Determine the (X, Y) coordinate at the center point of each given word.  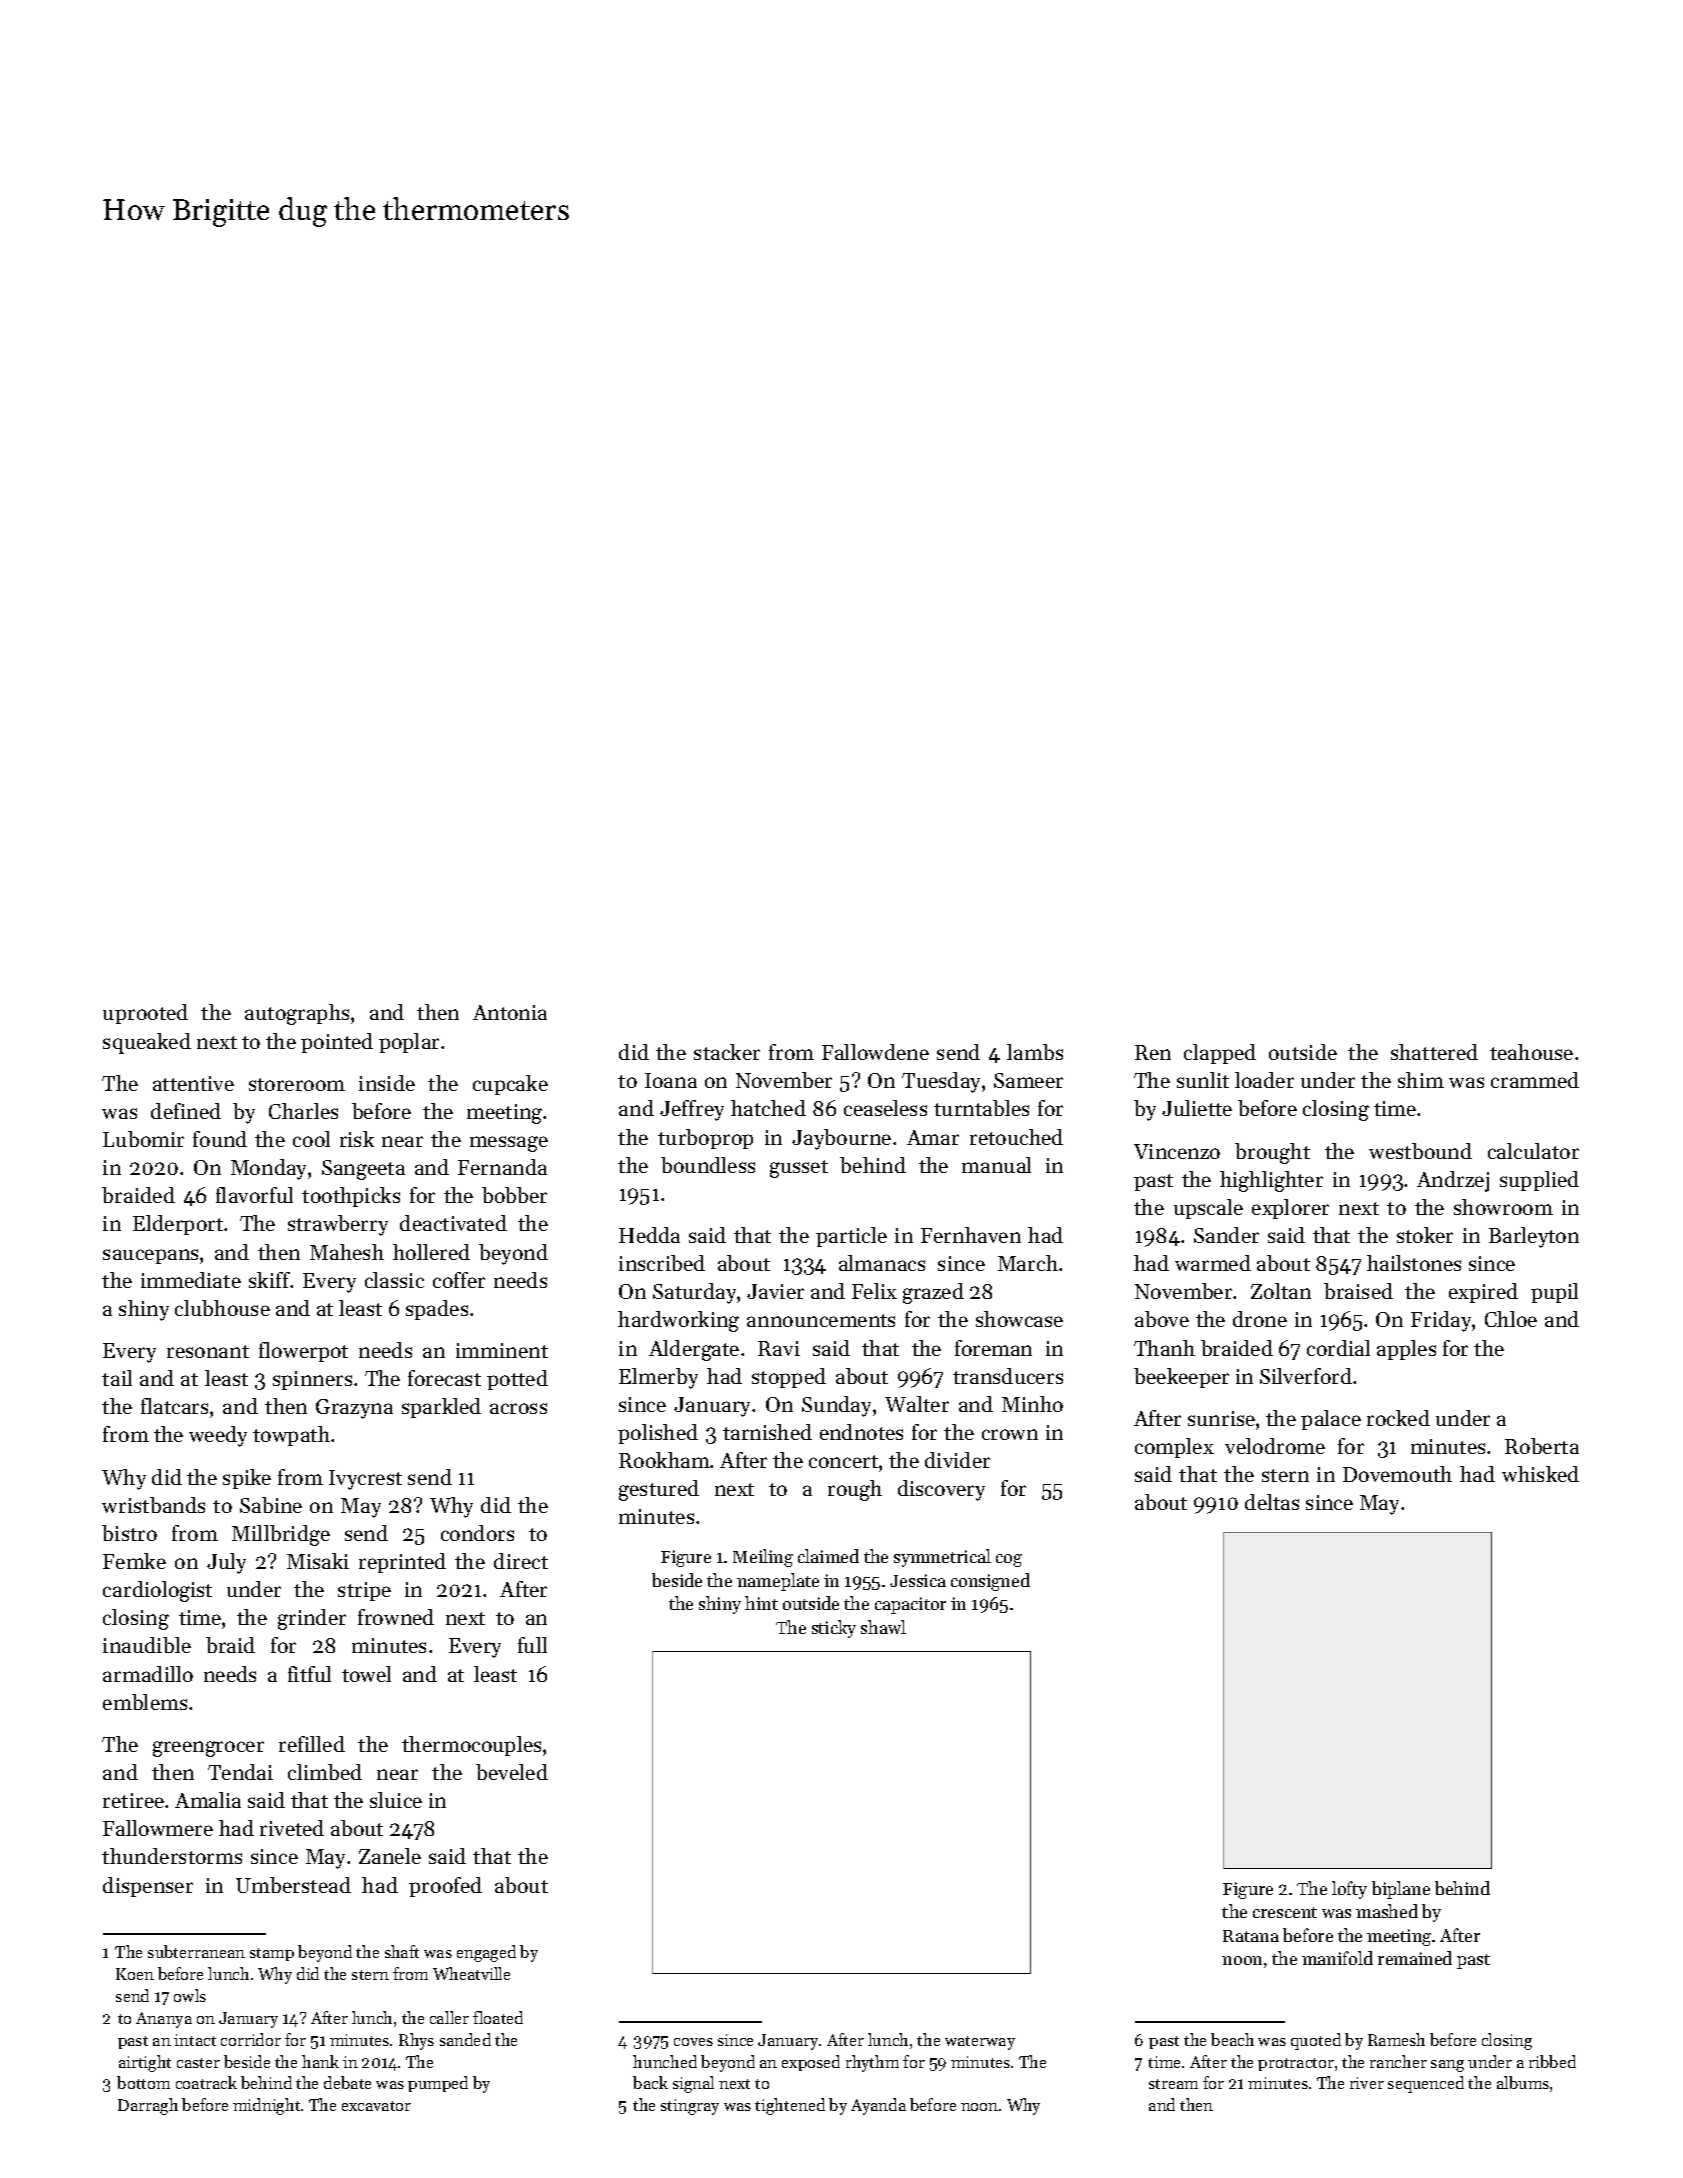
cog (1009, 1560)
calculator (1533, 1151)
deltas (1272, 1502)
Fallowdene (875, 1052)
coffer (459, 1280)
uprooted (145, 1014)
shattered (1434, 1052)
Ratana (1251, 1936)
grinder (312, 1619)
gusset (799, 1169)
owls (190, 1995)
